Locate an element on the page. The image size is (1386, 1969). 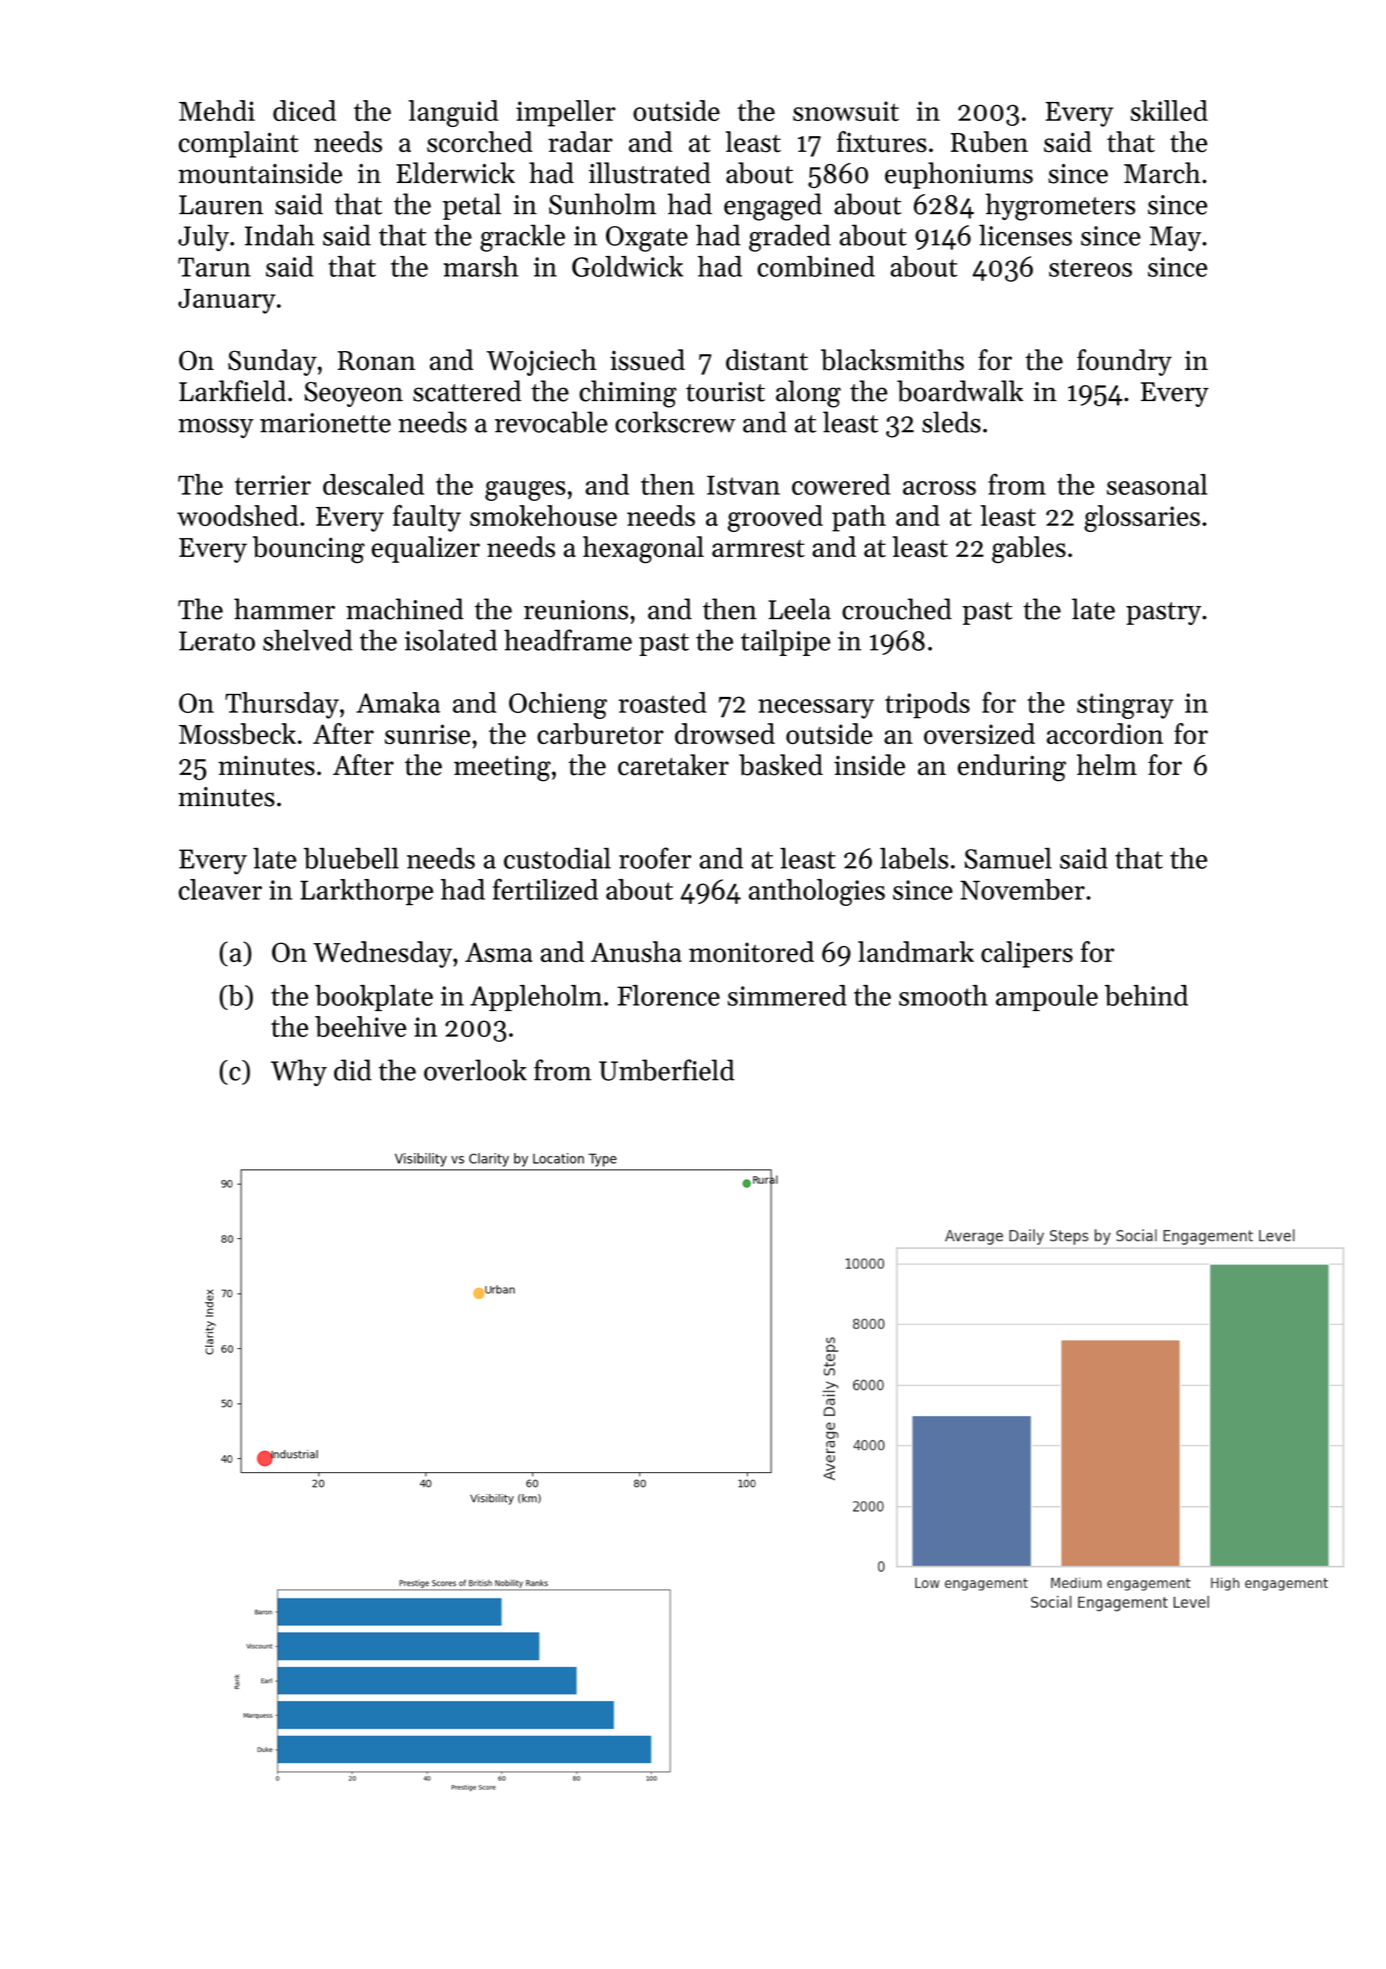
diced is located at coordinates (304, 110).
